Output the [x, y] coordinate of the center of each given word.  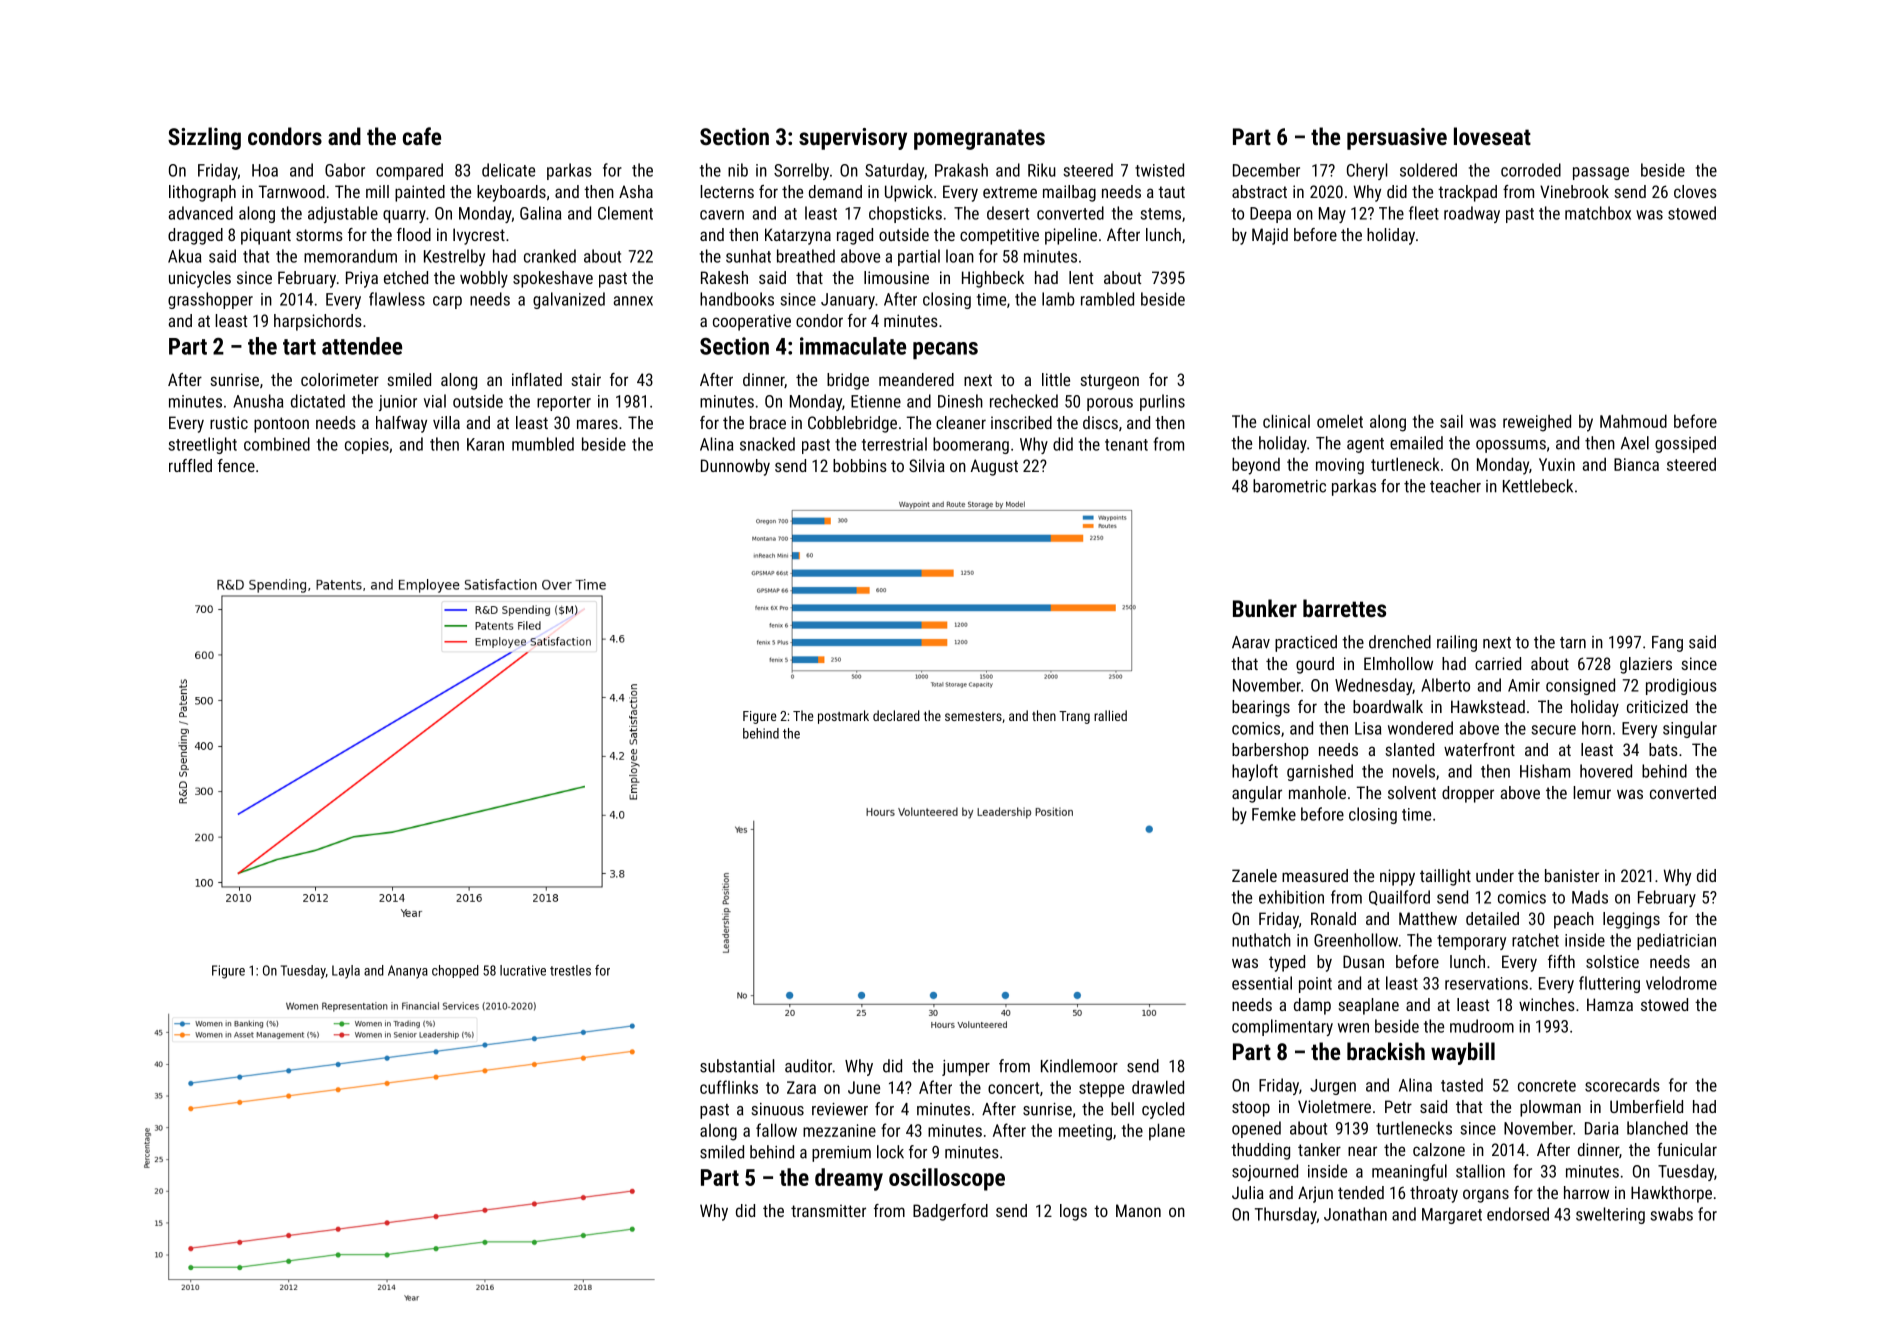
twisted [1159, 170]
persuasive [1397, 139]
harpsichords [318, 322]
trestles [570, 970]
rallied [1110, 715]
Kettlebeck [1538, 486]
